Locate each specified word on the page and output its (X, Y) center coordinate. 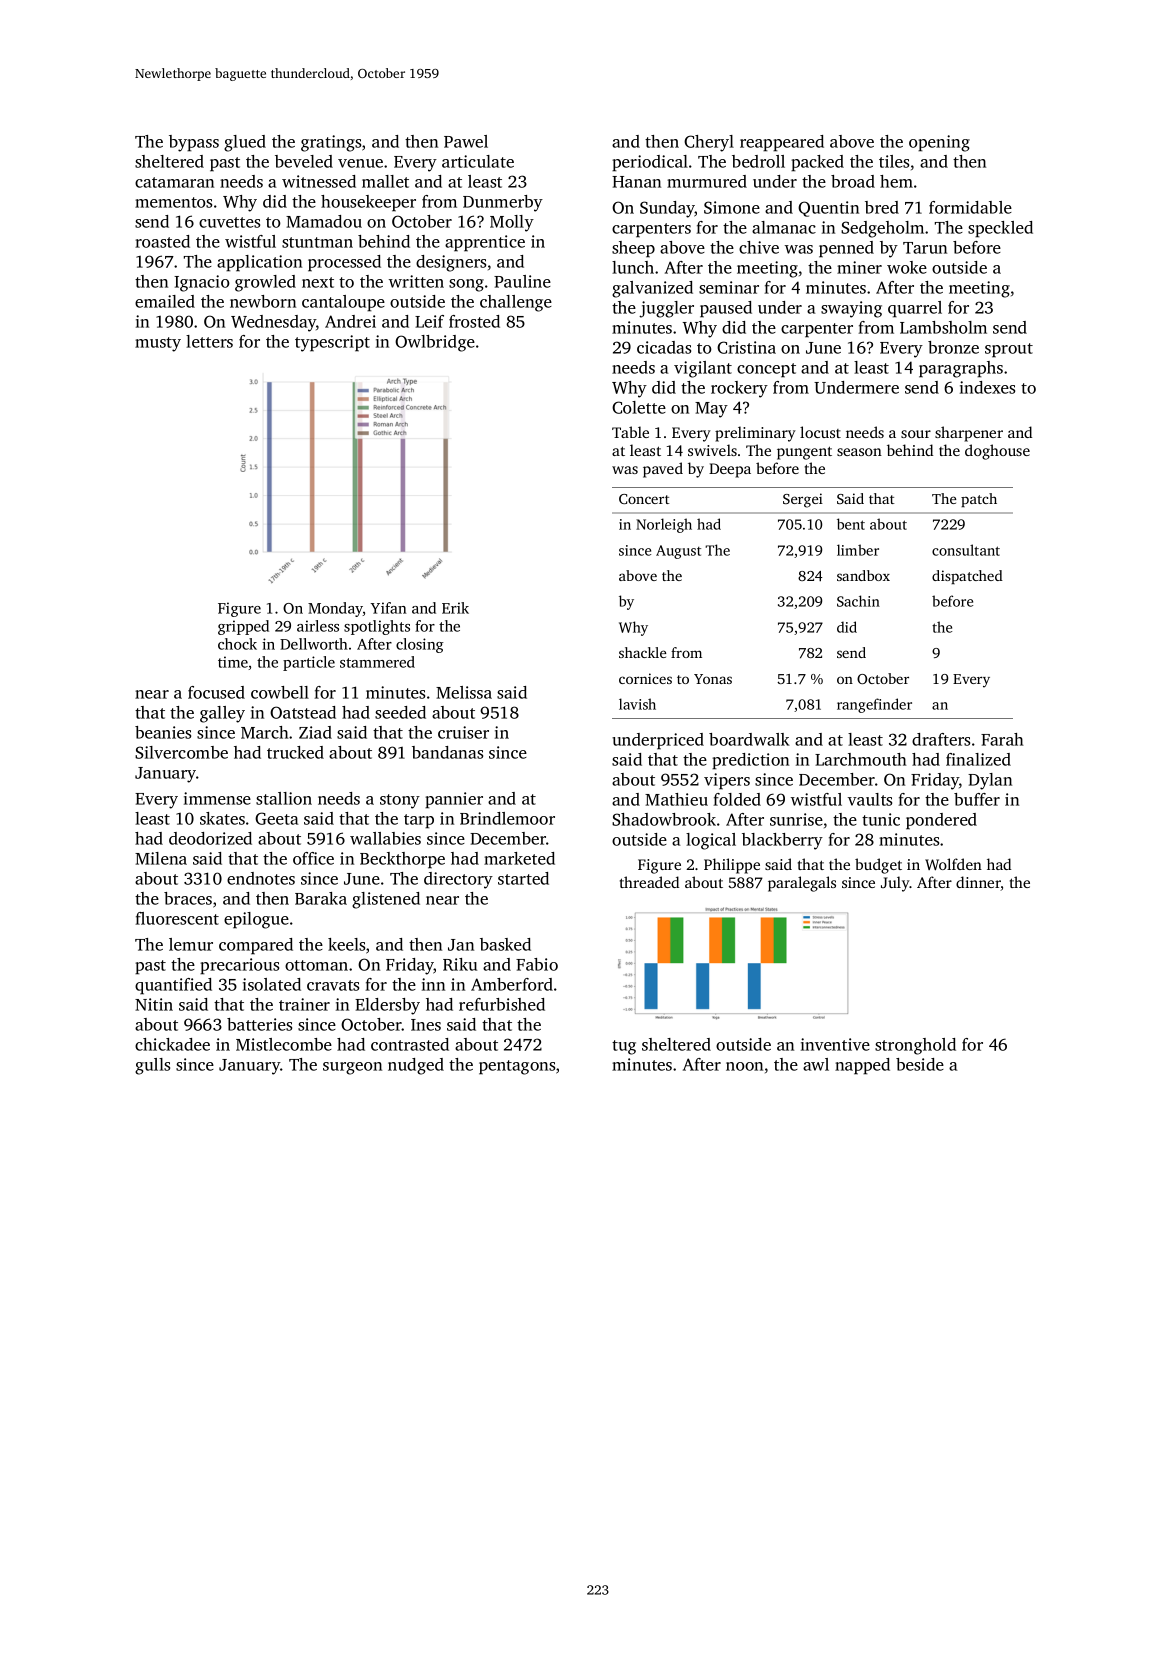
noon (744, 1066)
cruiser (463, 732)
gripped (243, 627)
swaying (851, 309)
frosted (474, 321)
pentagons (517, 1067)
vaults (870, 799)
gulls (152, 1066)
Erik (455, 608)
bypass (194, 143)
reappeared (782, 143)
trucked (295, 752)
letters (209, 341)
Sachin (858, 601)
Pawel (466, 141)
